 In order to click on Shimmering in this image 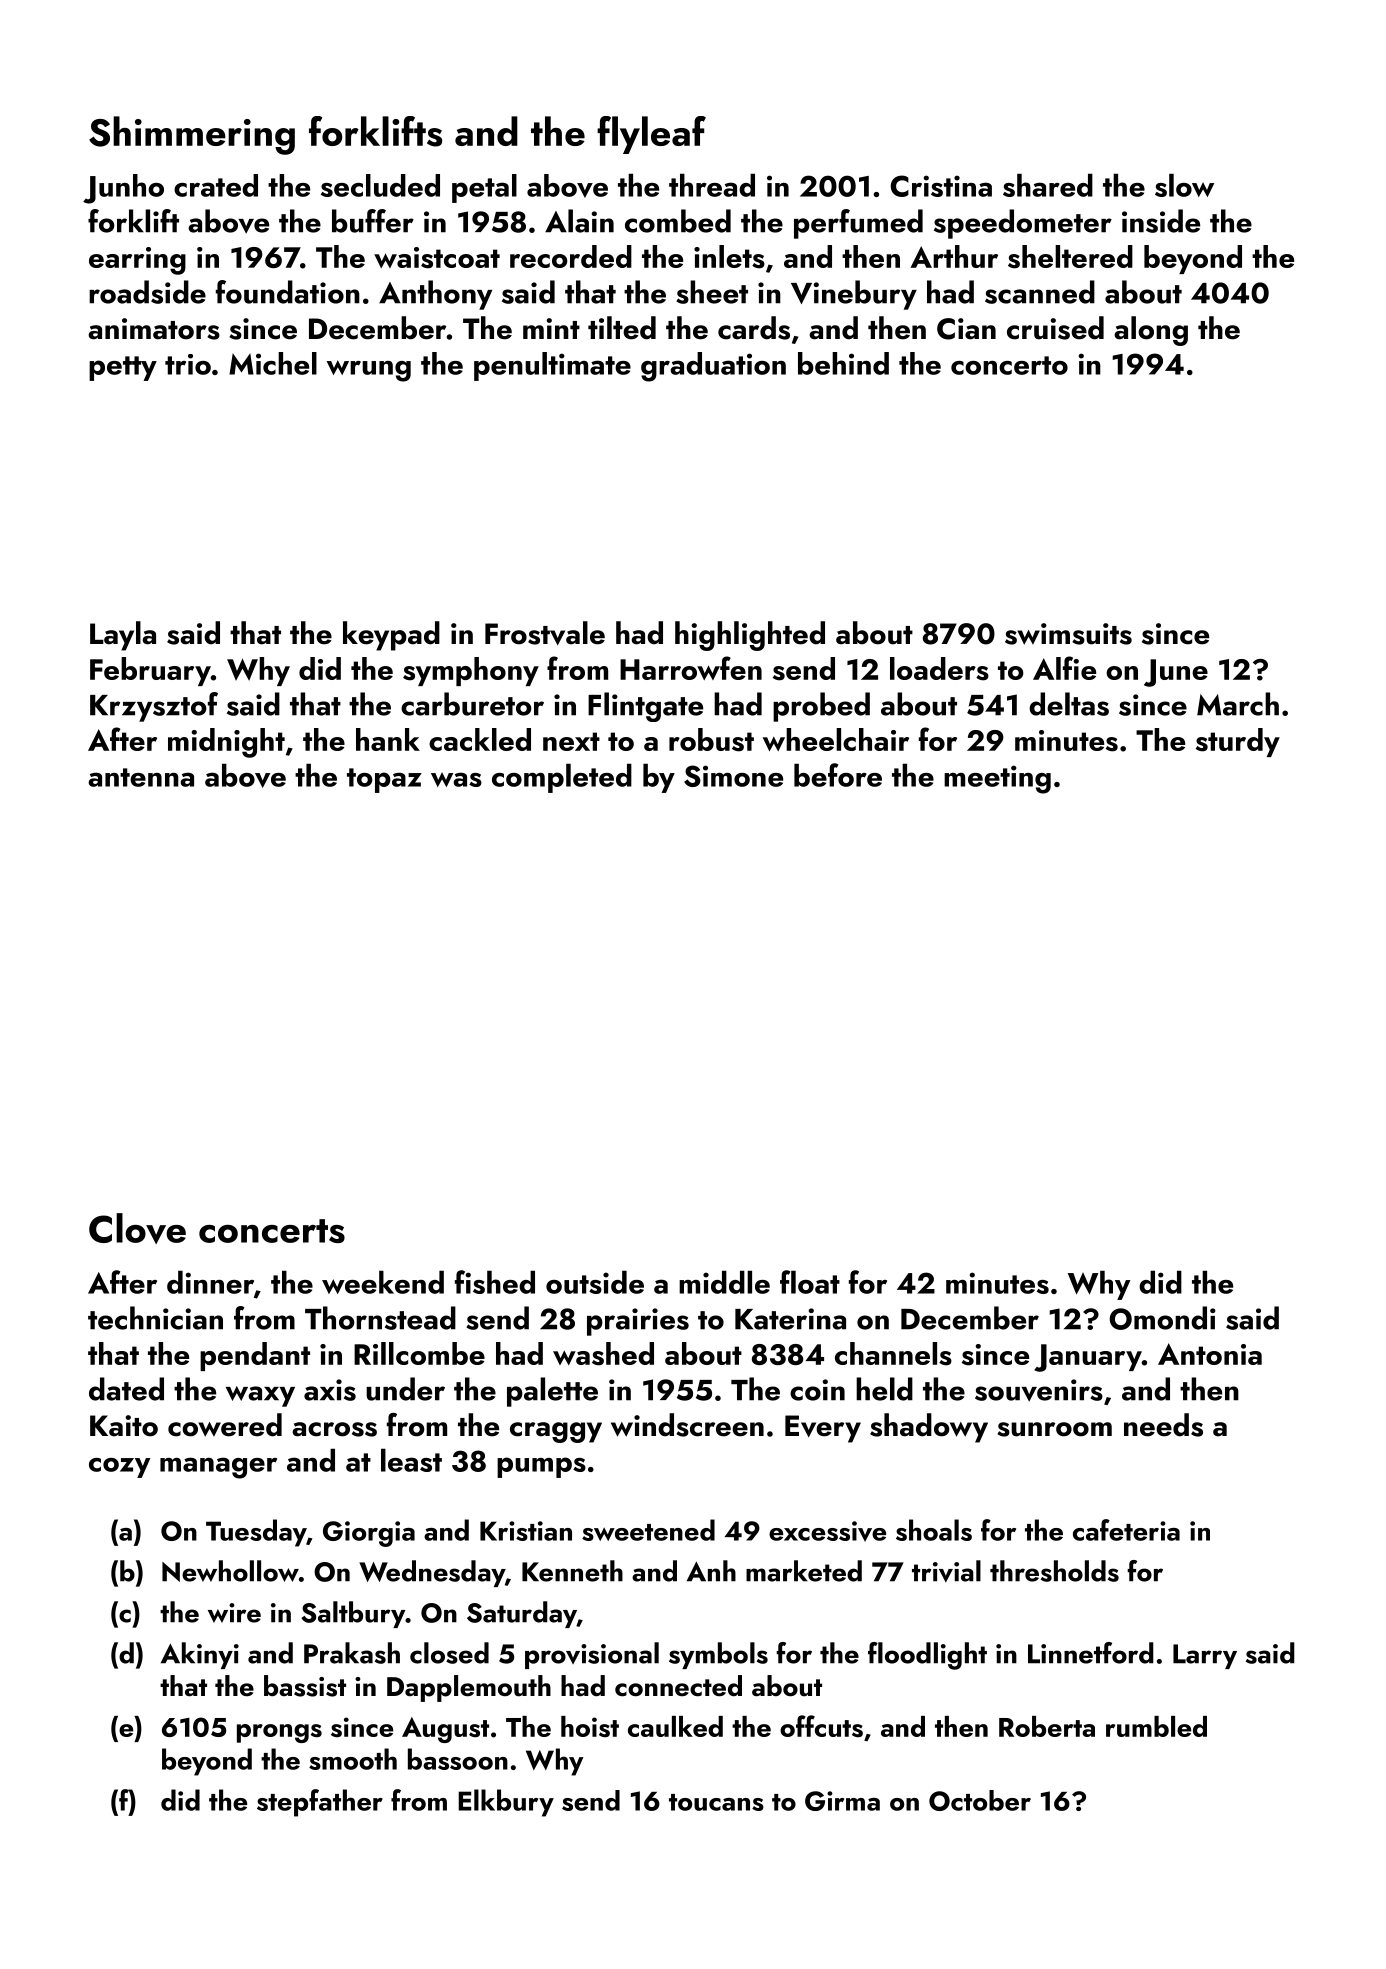, I will do `click(192, 135)`.
